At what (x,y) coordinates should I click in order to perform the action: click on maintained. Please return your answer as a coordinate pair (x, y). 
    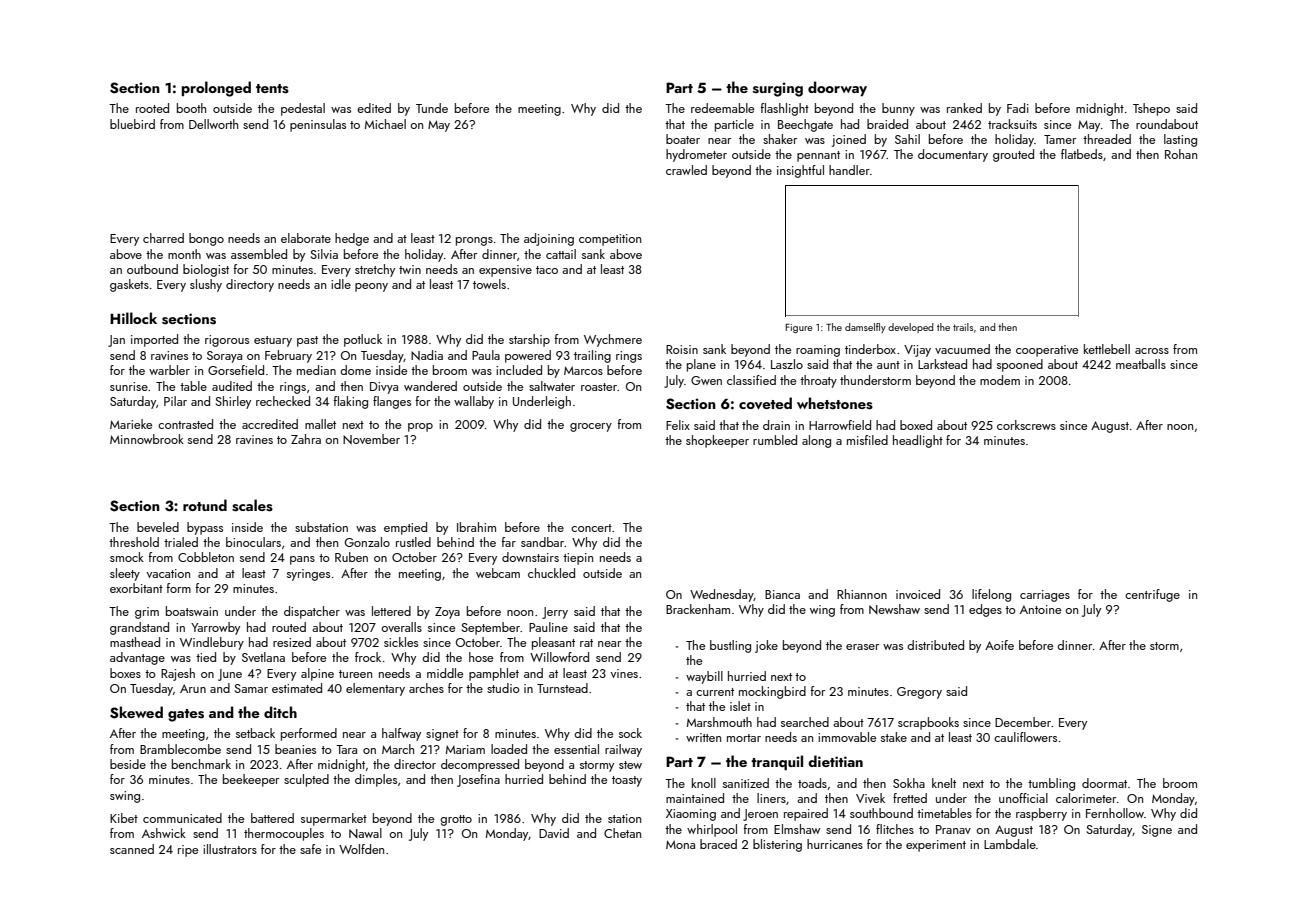
    Looking at the image, I should click on (695, 798).
